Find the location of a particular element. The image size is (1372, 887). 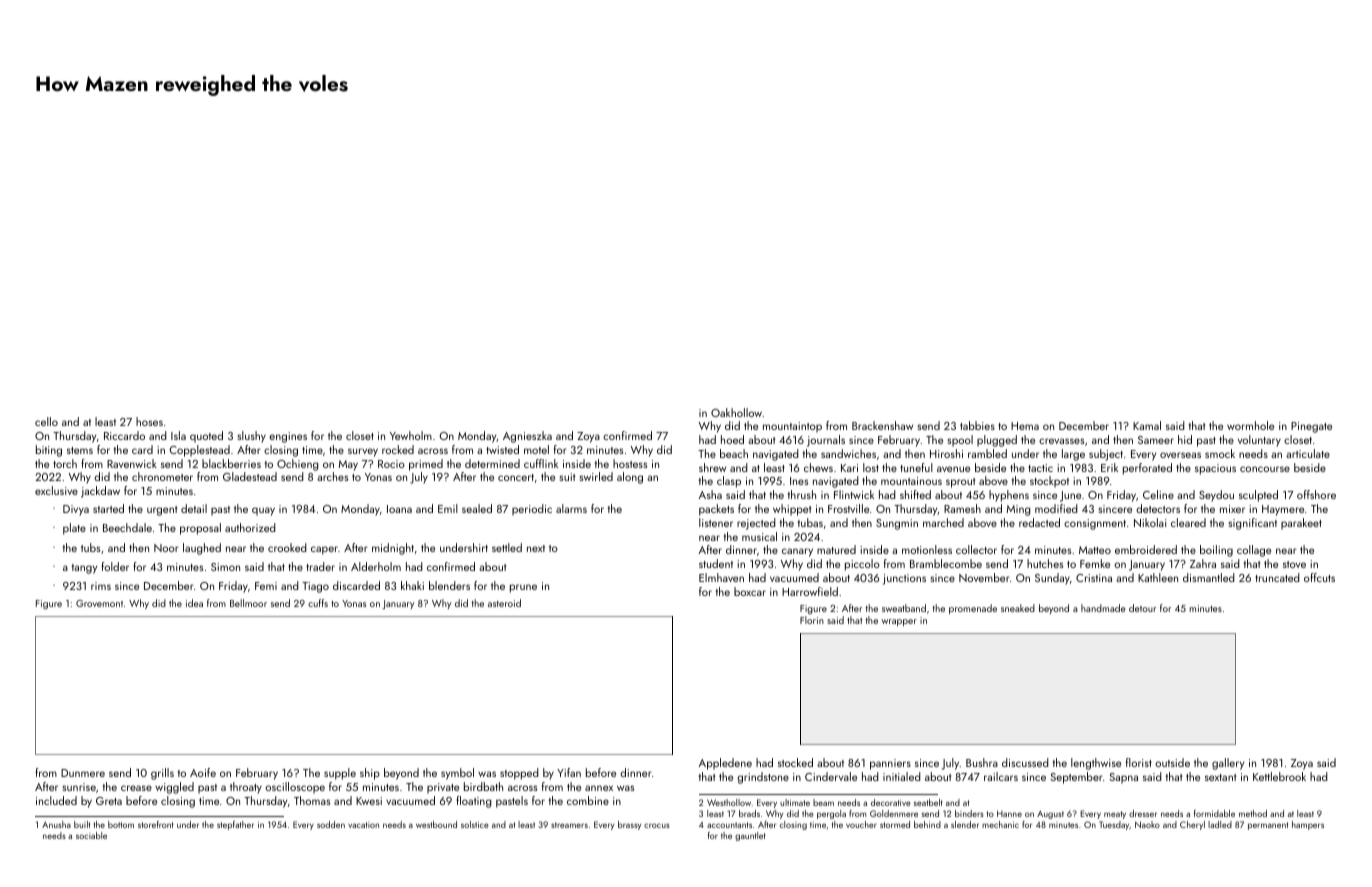

sociable is located at coordinates (91, 835).
